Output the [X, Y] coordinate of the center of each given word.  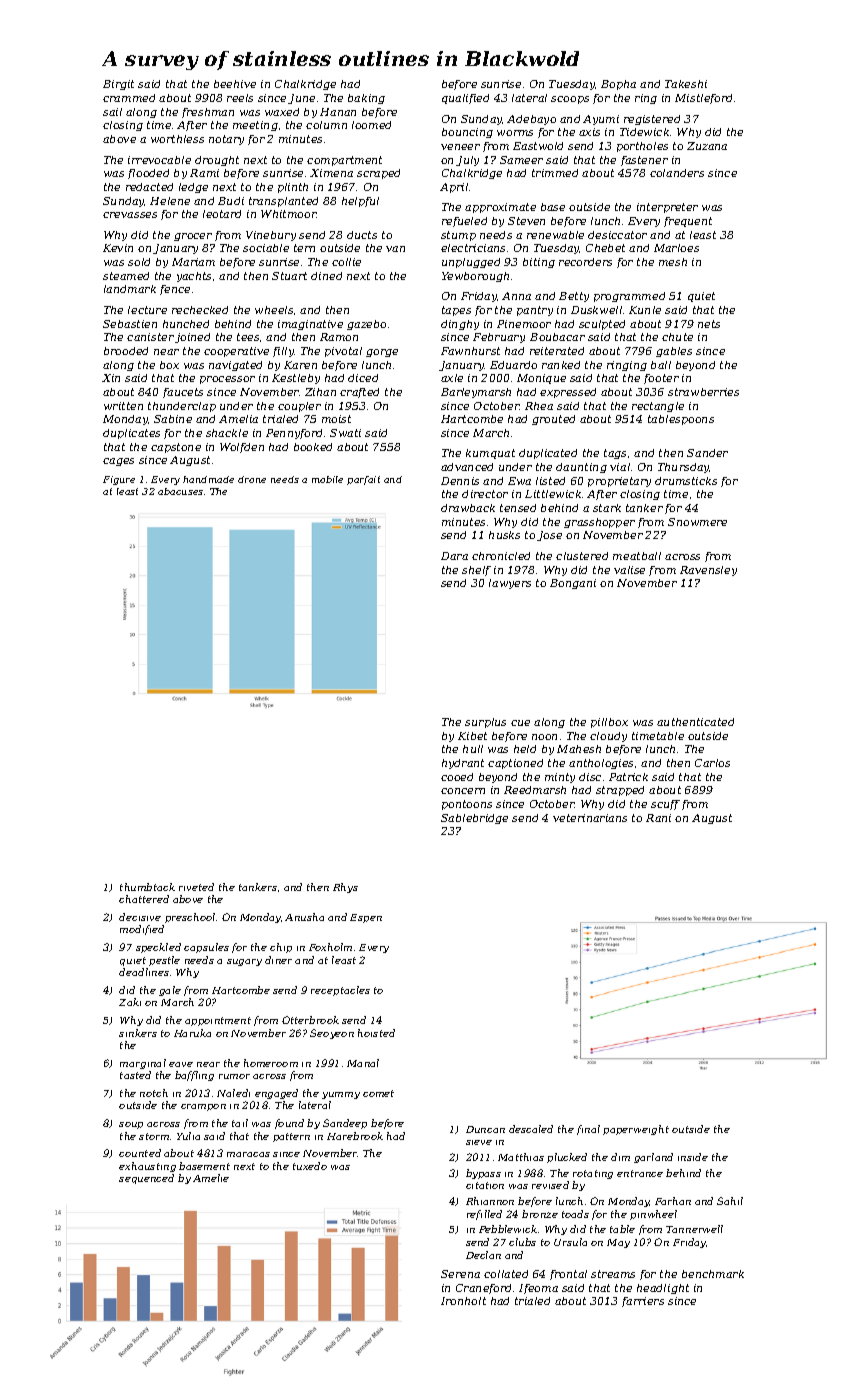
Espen [366, 918]
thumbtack [147, 887]
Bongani [573, 584]
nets [709, 324]
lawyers [510, 584]
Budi [231, 201]
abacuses [180, 491]
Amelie [211, 1178]
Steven [526, 221]
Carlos [712, 763]
